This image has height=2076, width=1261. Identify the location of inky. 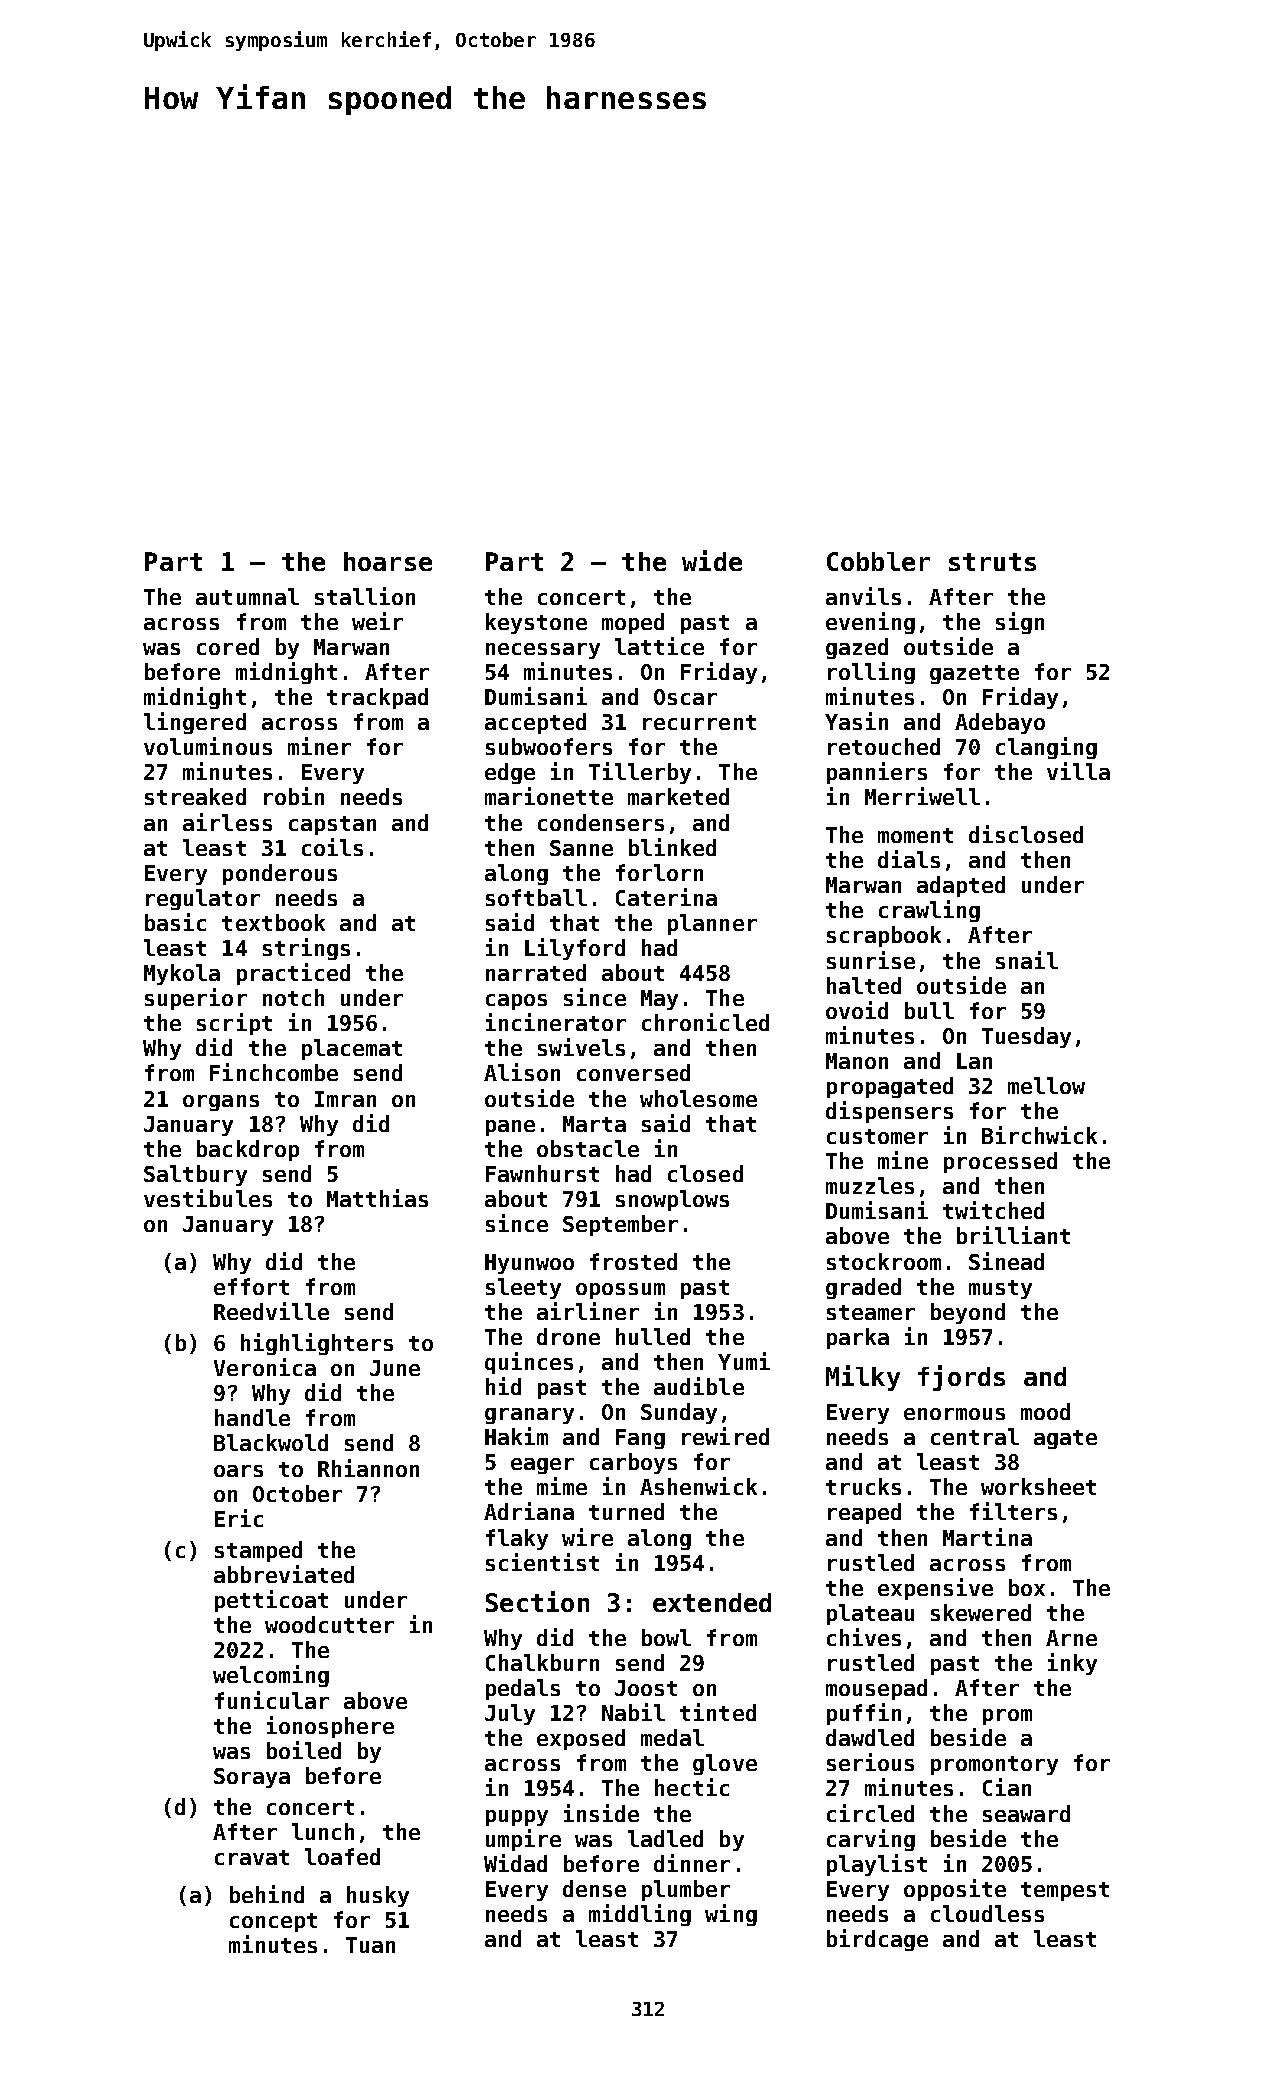
(1072, 1664).
